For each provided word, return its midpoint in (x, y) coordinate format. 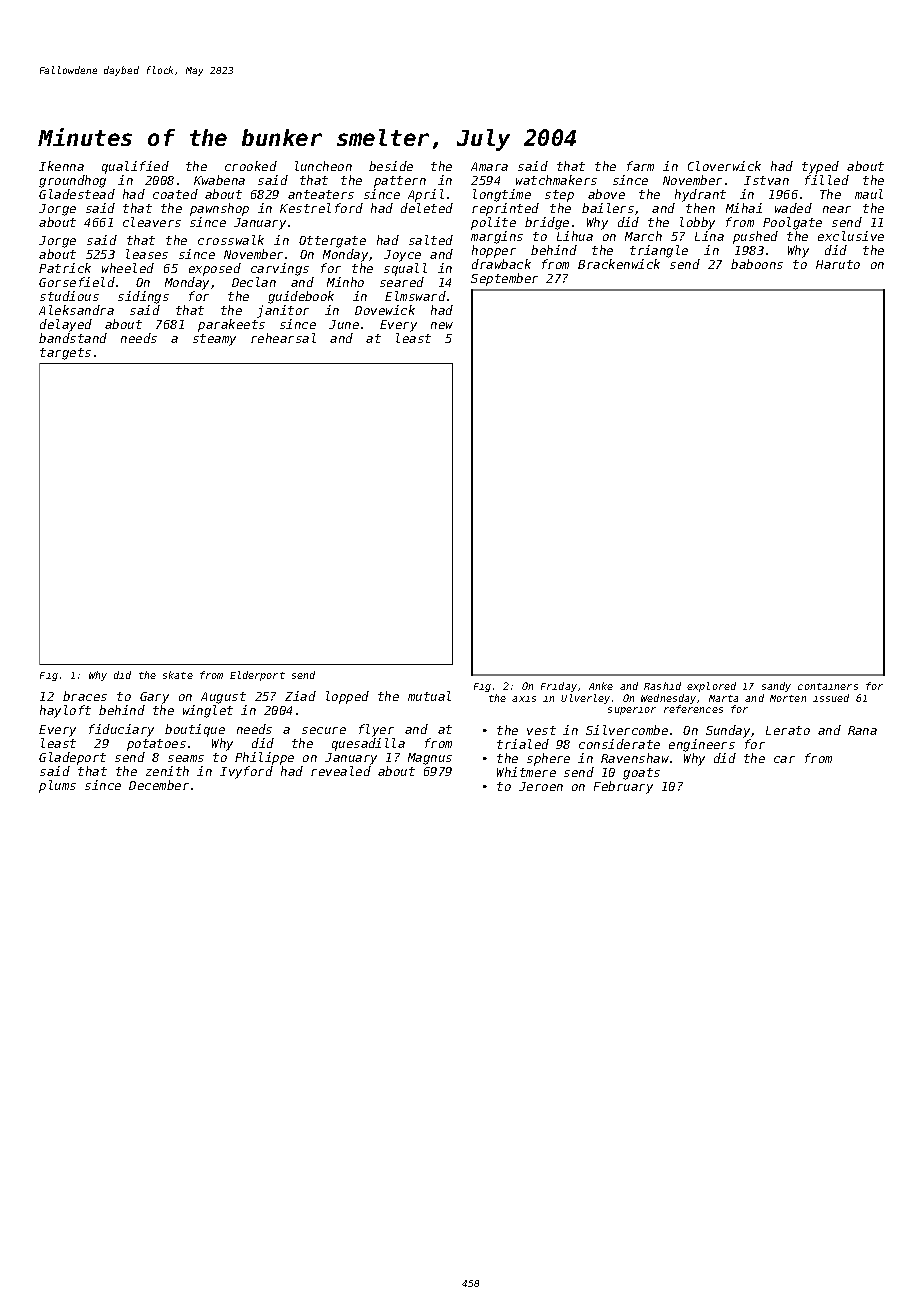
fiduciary (121, 730)
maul (869, 194)
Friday (559, 687)
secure (324, 730)
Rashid (662, 686)
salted (431, 240)
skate (178, 675)
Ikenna (61, 166)
